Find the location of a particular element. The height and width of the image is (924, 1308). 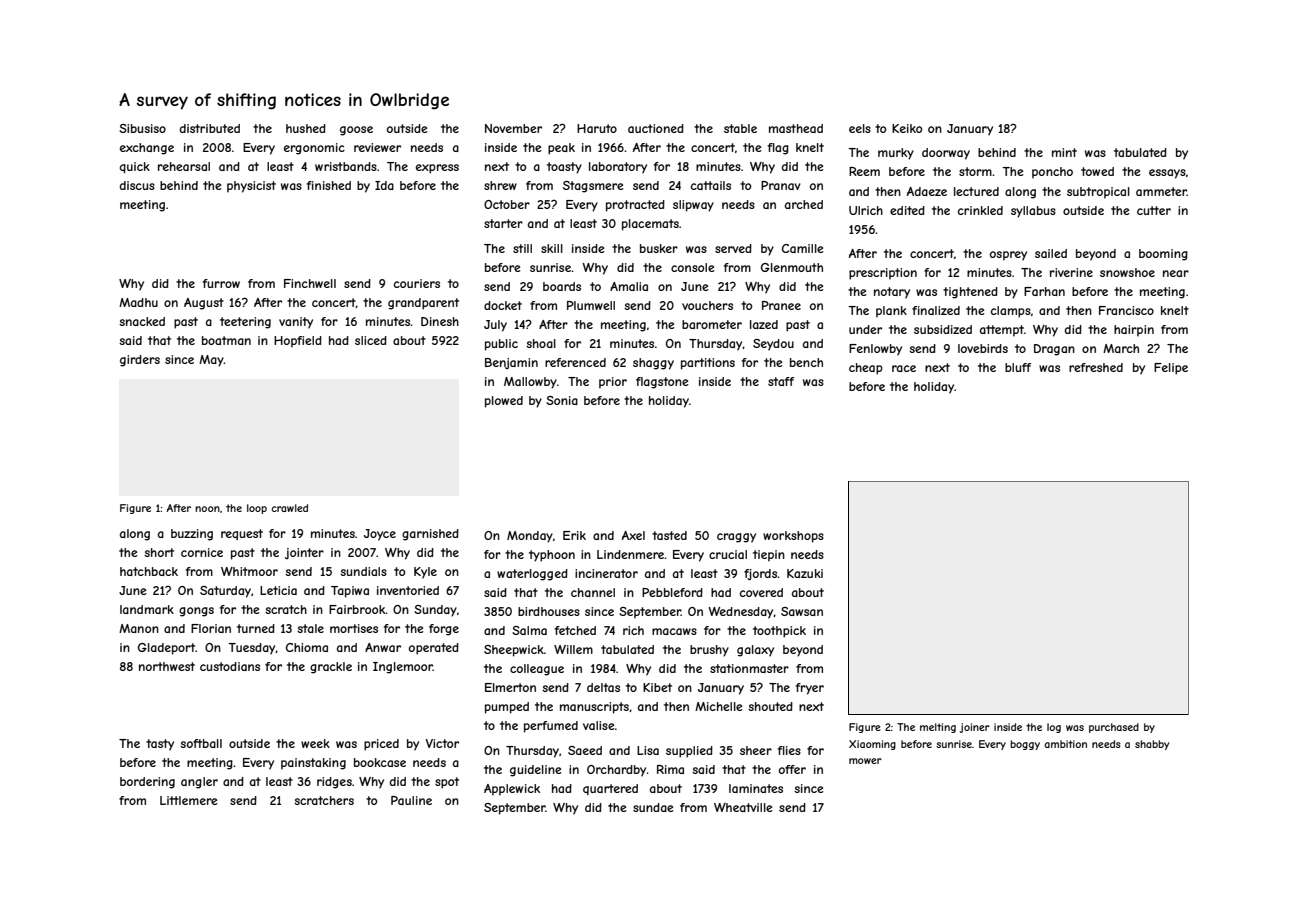

Kazuki is located at coordinates (805, 573).
